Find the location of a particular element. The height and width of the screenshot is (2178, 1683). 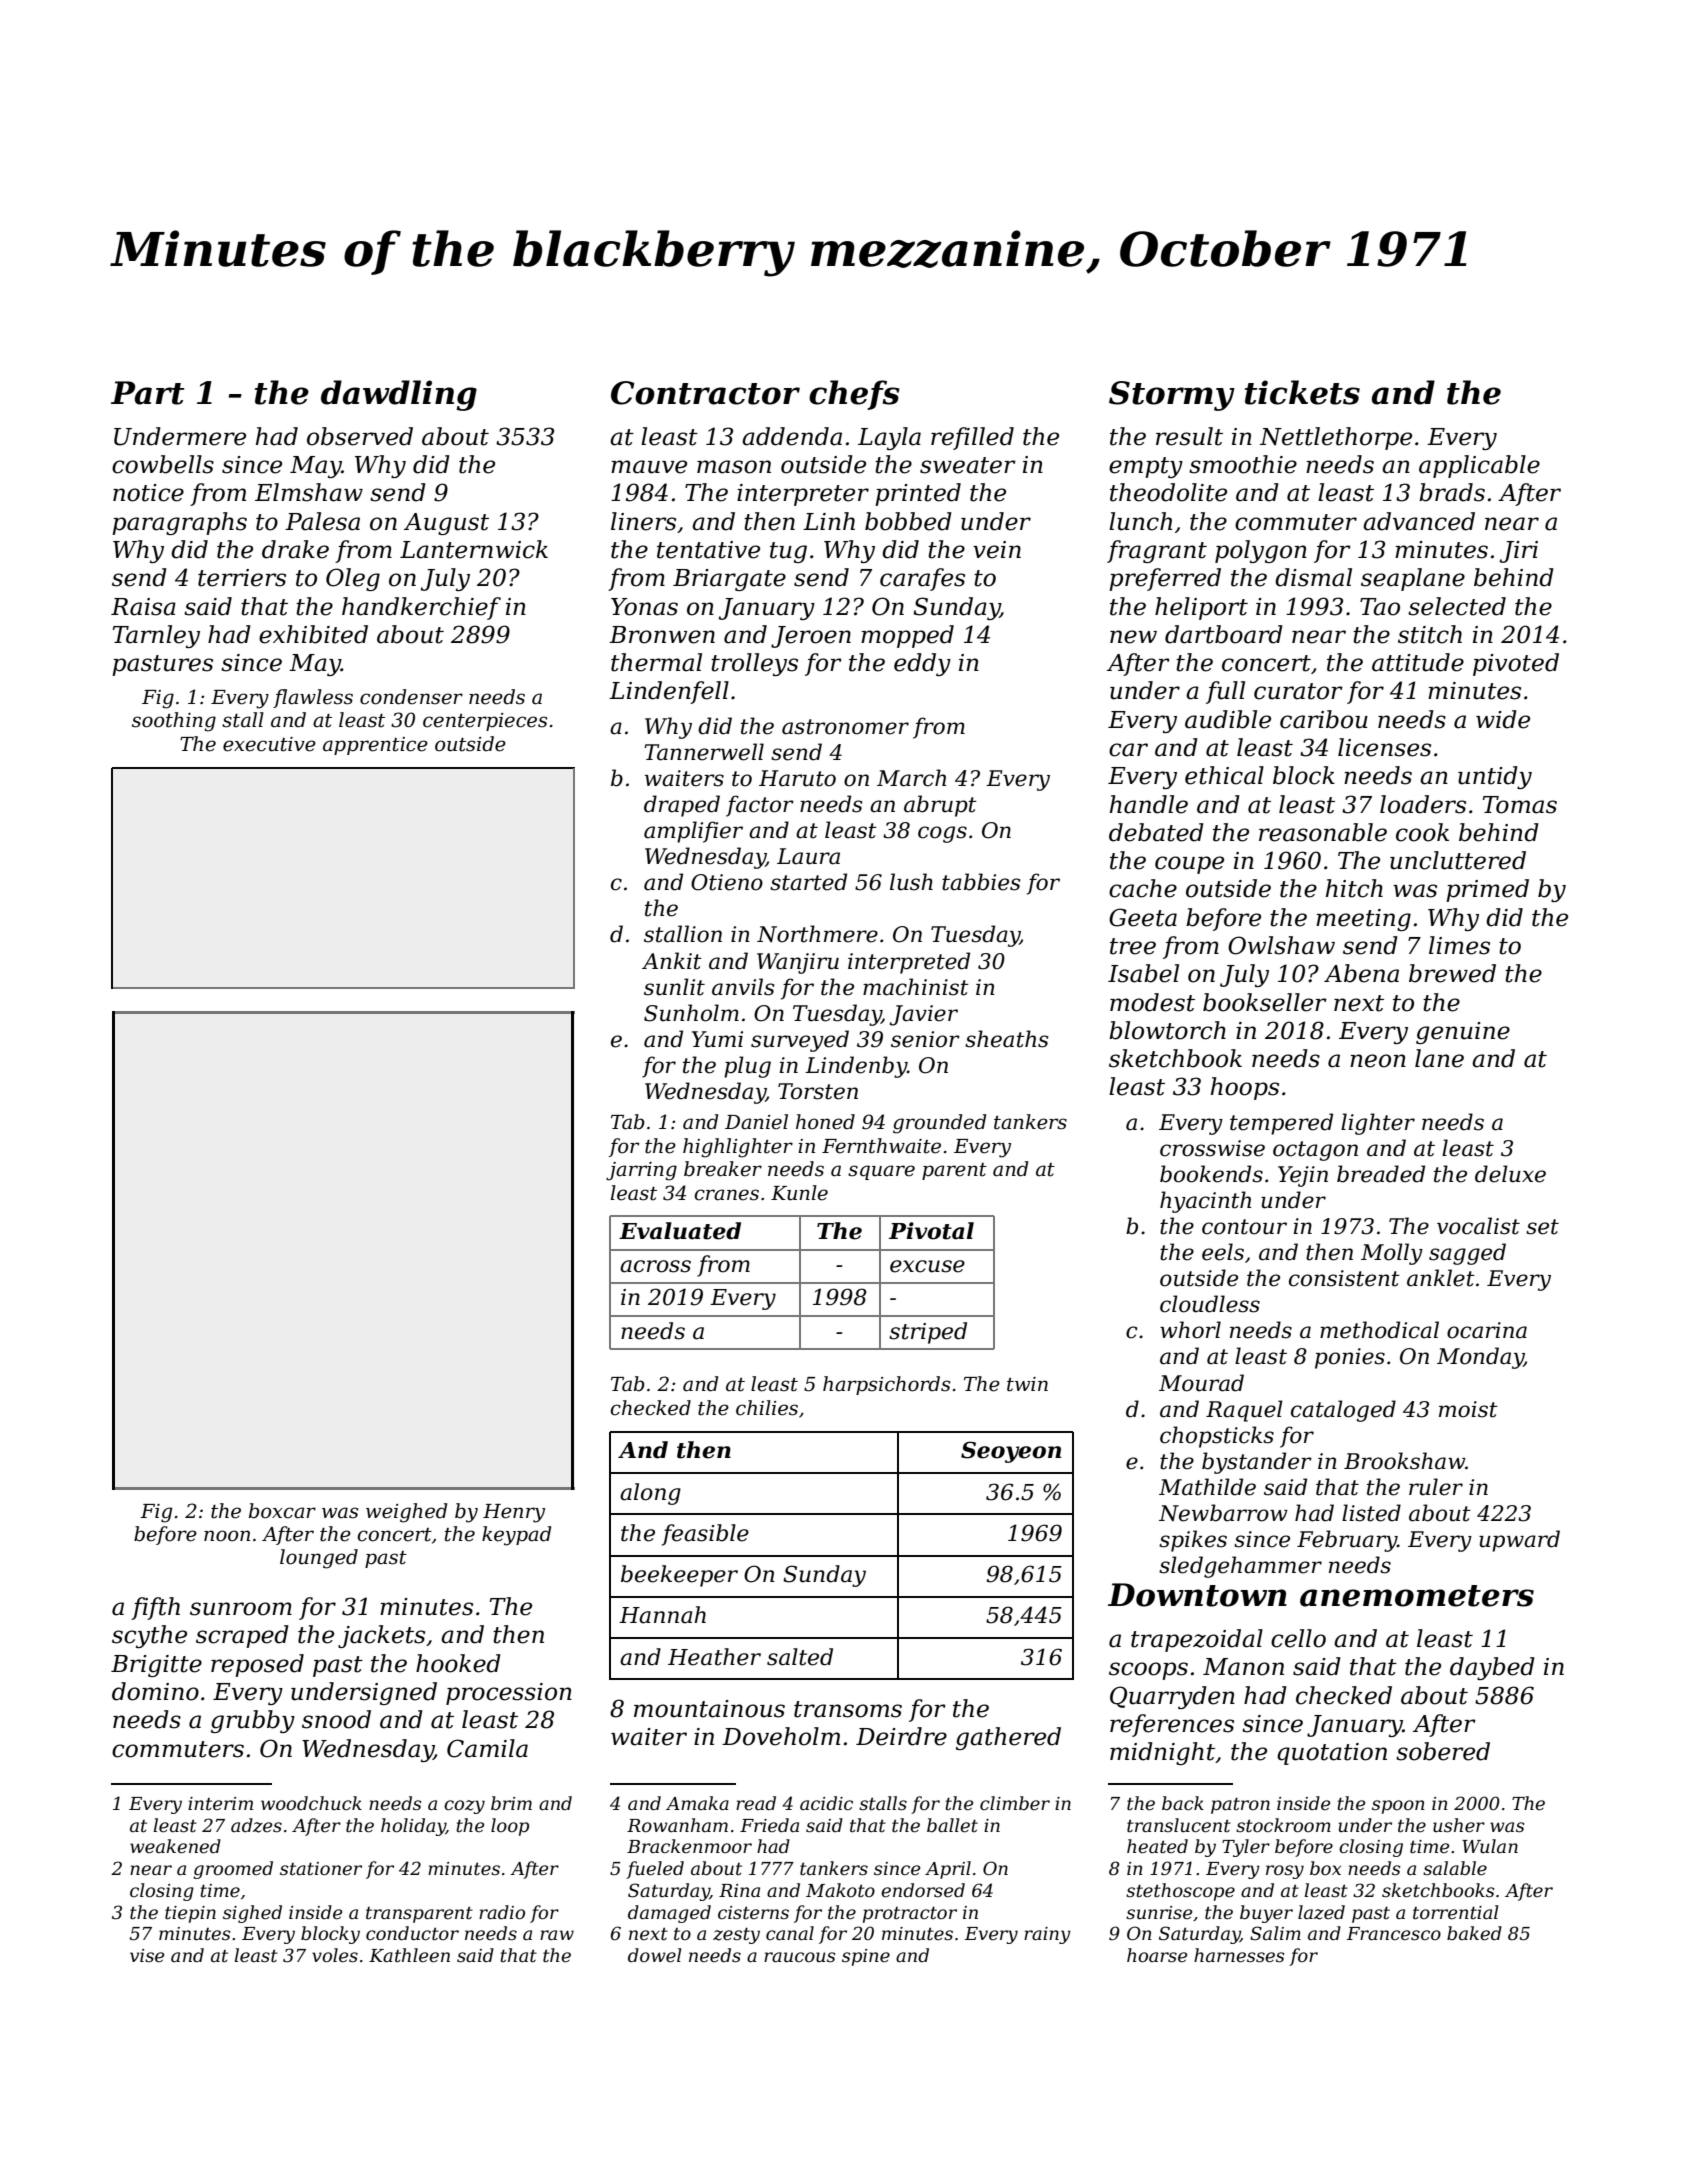

across is located at coordinates (655, 1266).
